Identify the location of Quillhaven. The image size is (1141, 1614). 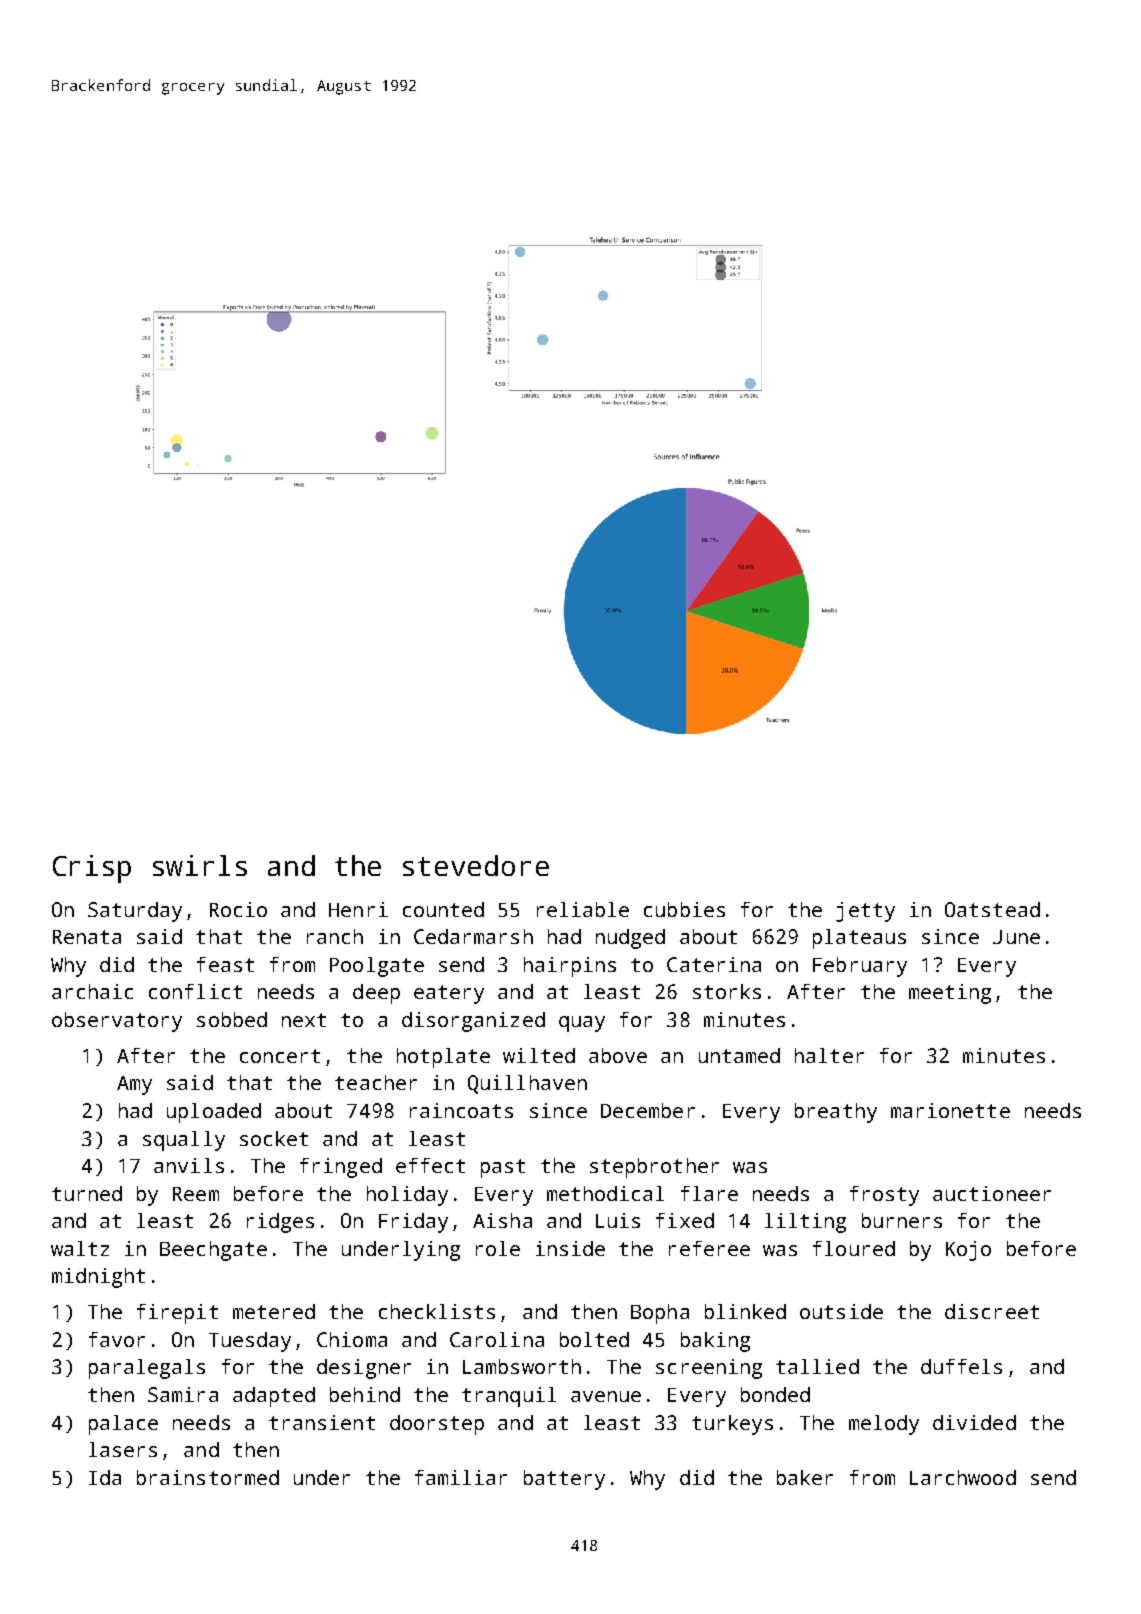
(527, 1084).
